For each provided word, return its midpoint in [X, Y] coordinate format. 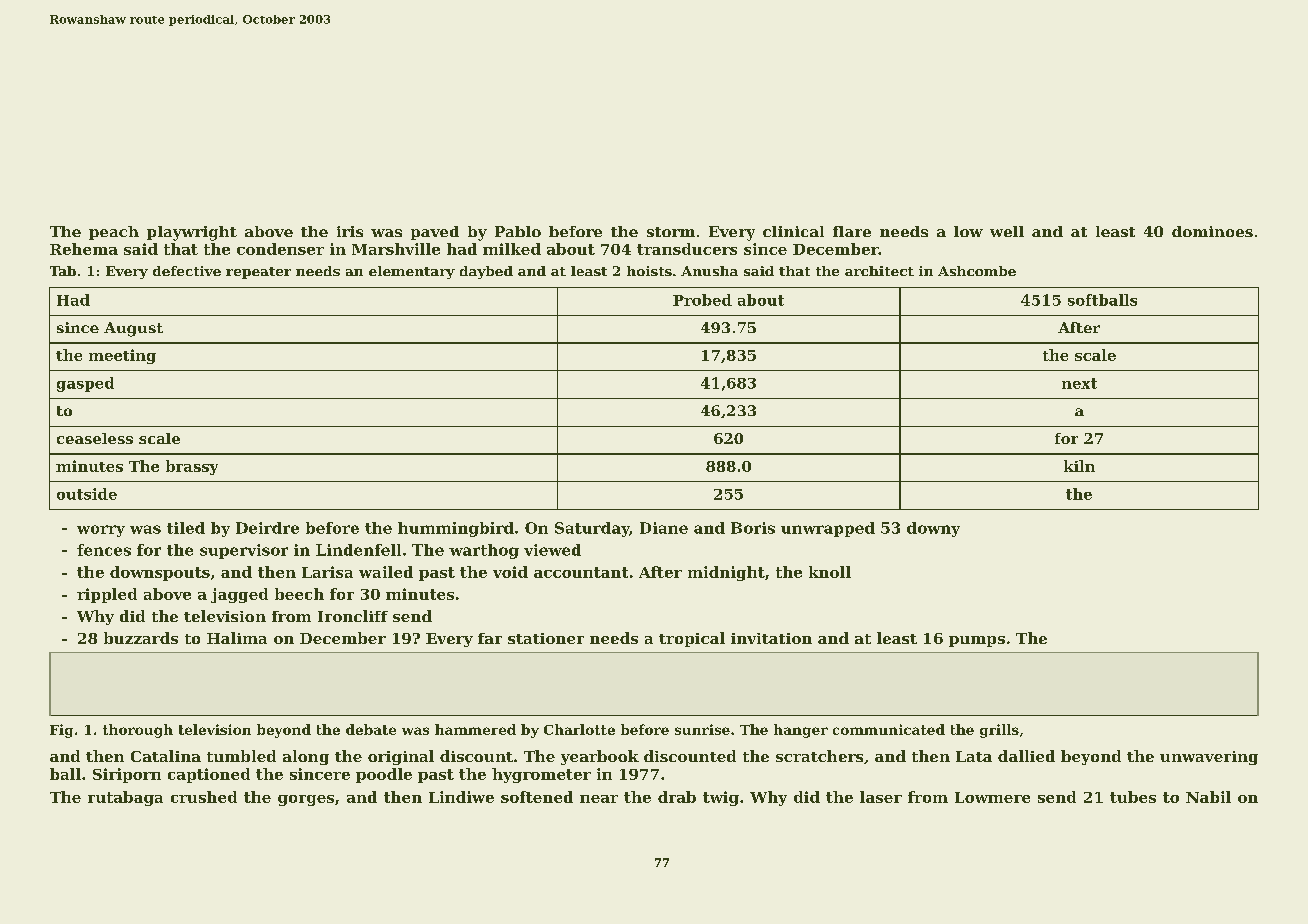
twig [721, 798]
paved [435, 233]
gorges [306, 800]
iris [350, 231]
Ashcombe [977, 271]
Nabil [1208, 797]
